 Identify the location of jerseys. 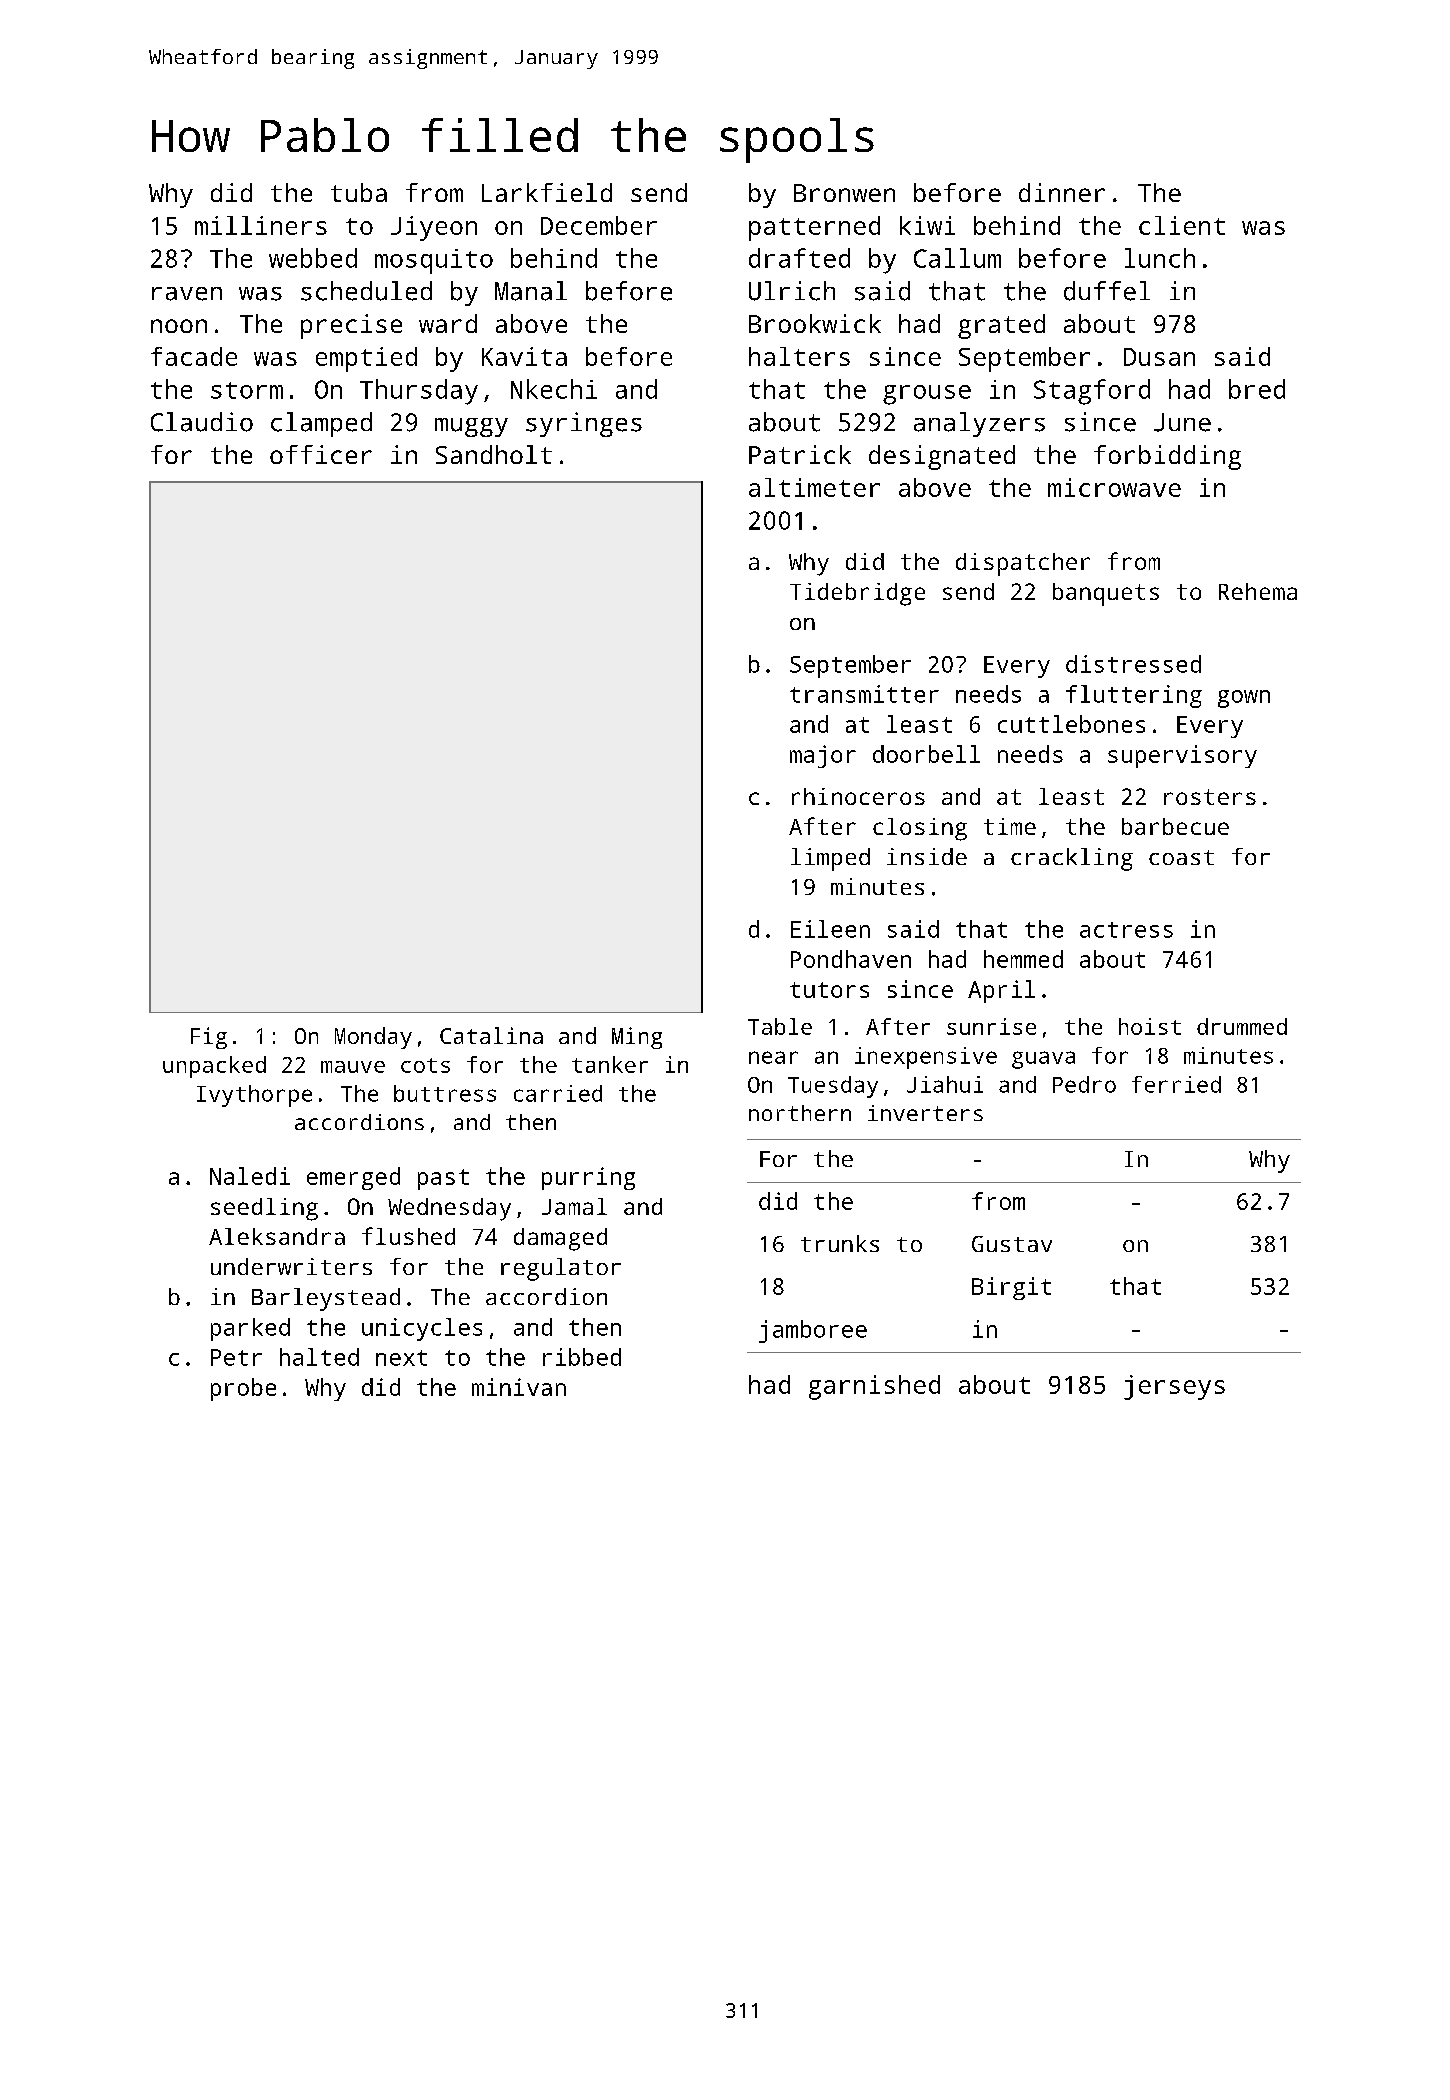
(1174, 1387).
